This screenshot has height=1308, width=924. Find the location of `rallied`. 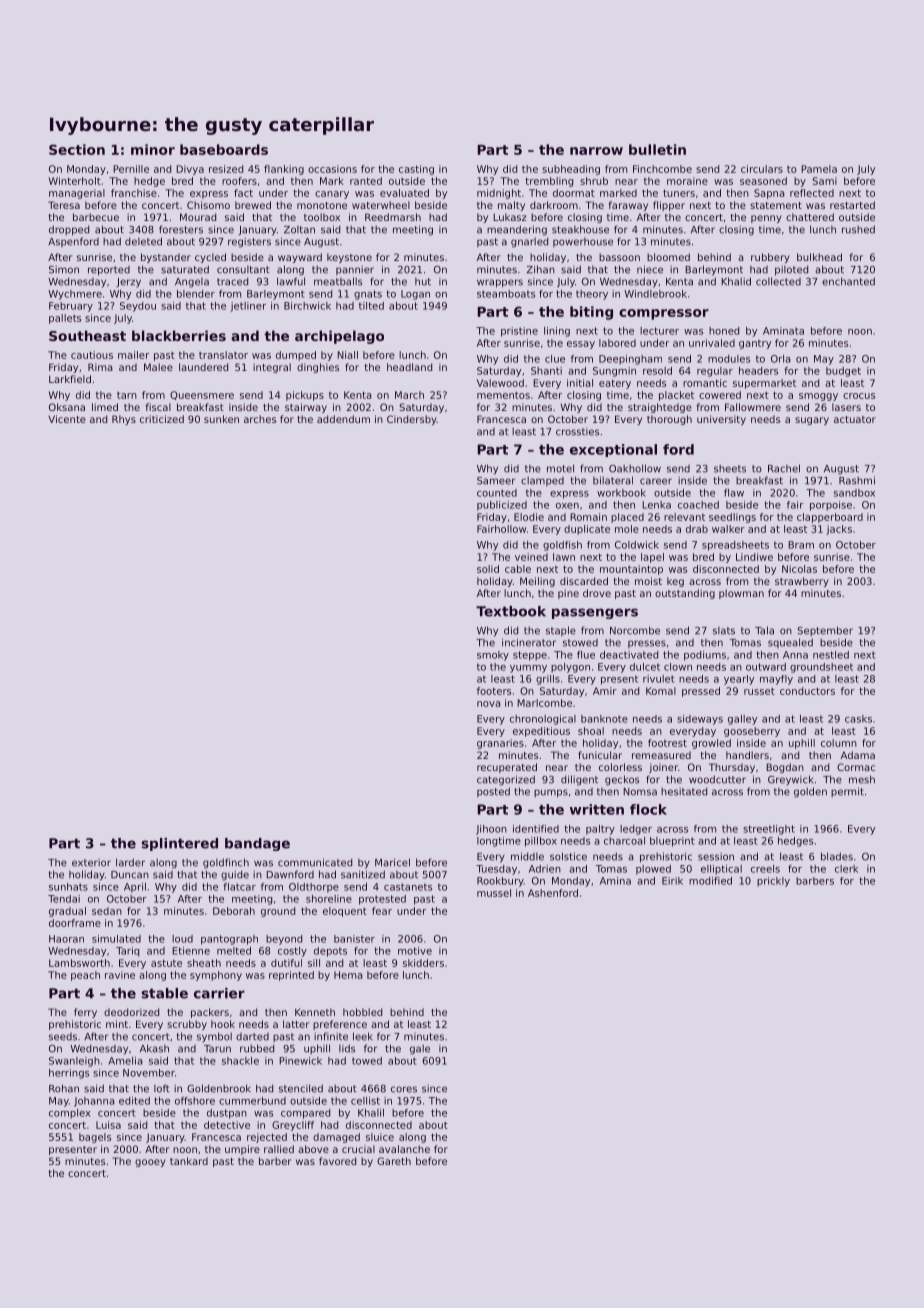

rallied is located at coordinates (279, 1149).
